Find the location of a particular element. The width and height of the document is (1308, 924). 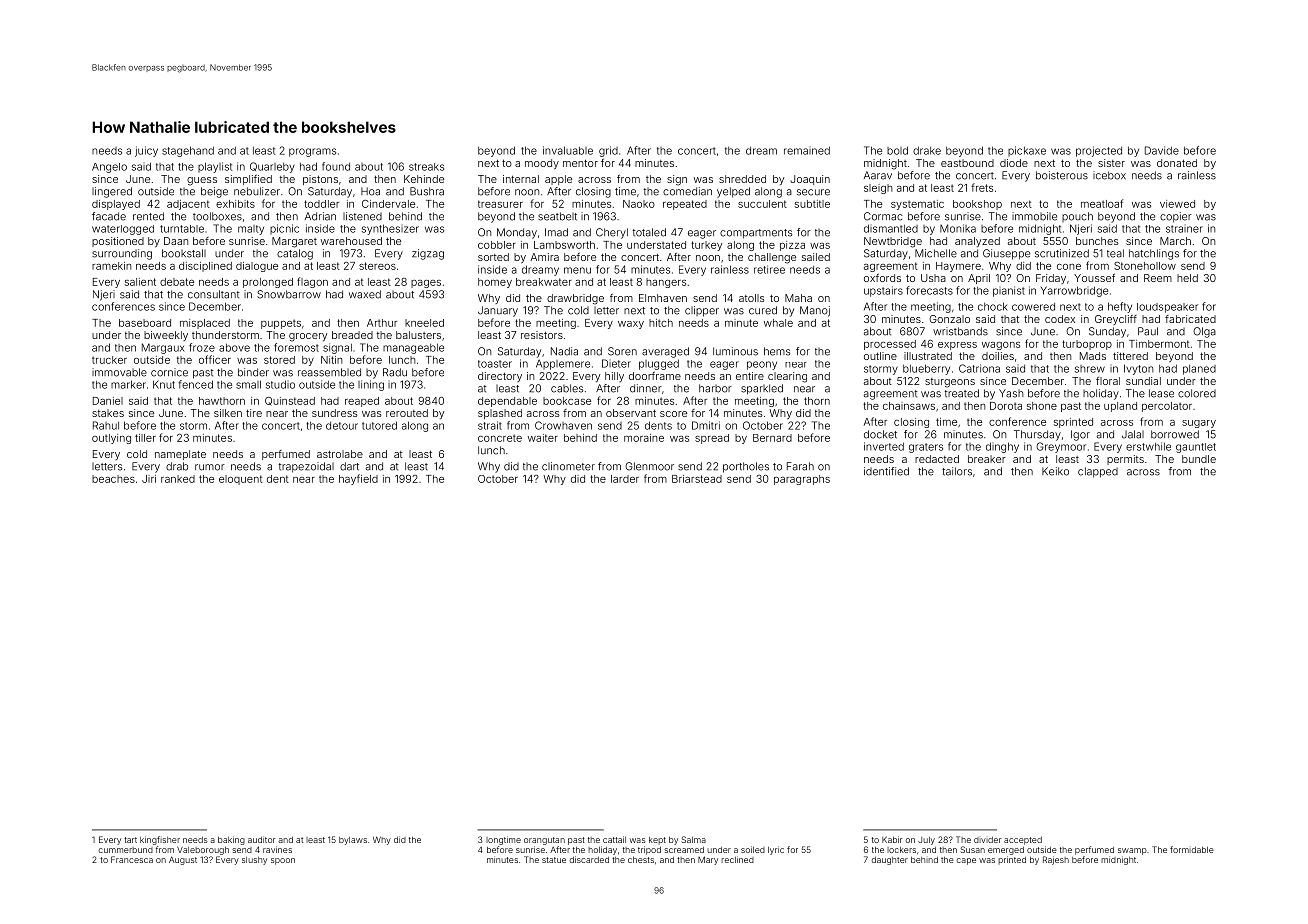

ramekin is located at coordinates (111, 266).
